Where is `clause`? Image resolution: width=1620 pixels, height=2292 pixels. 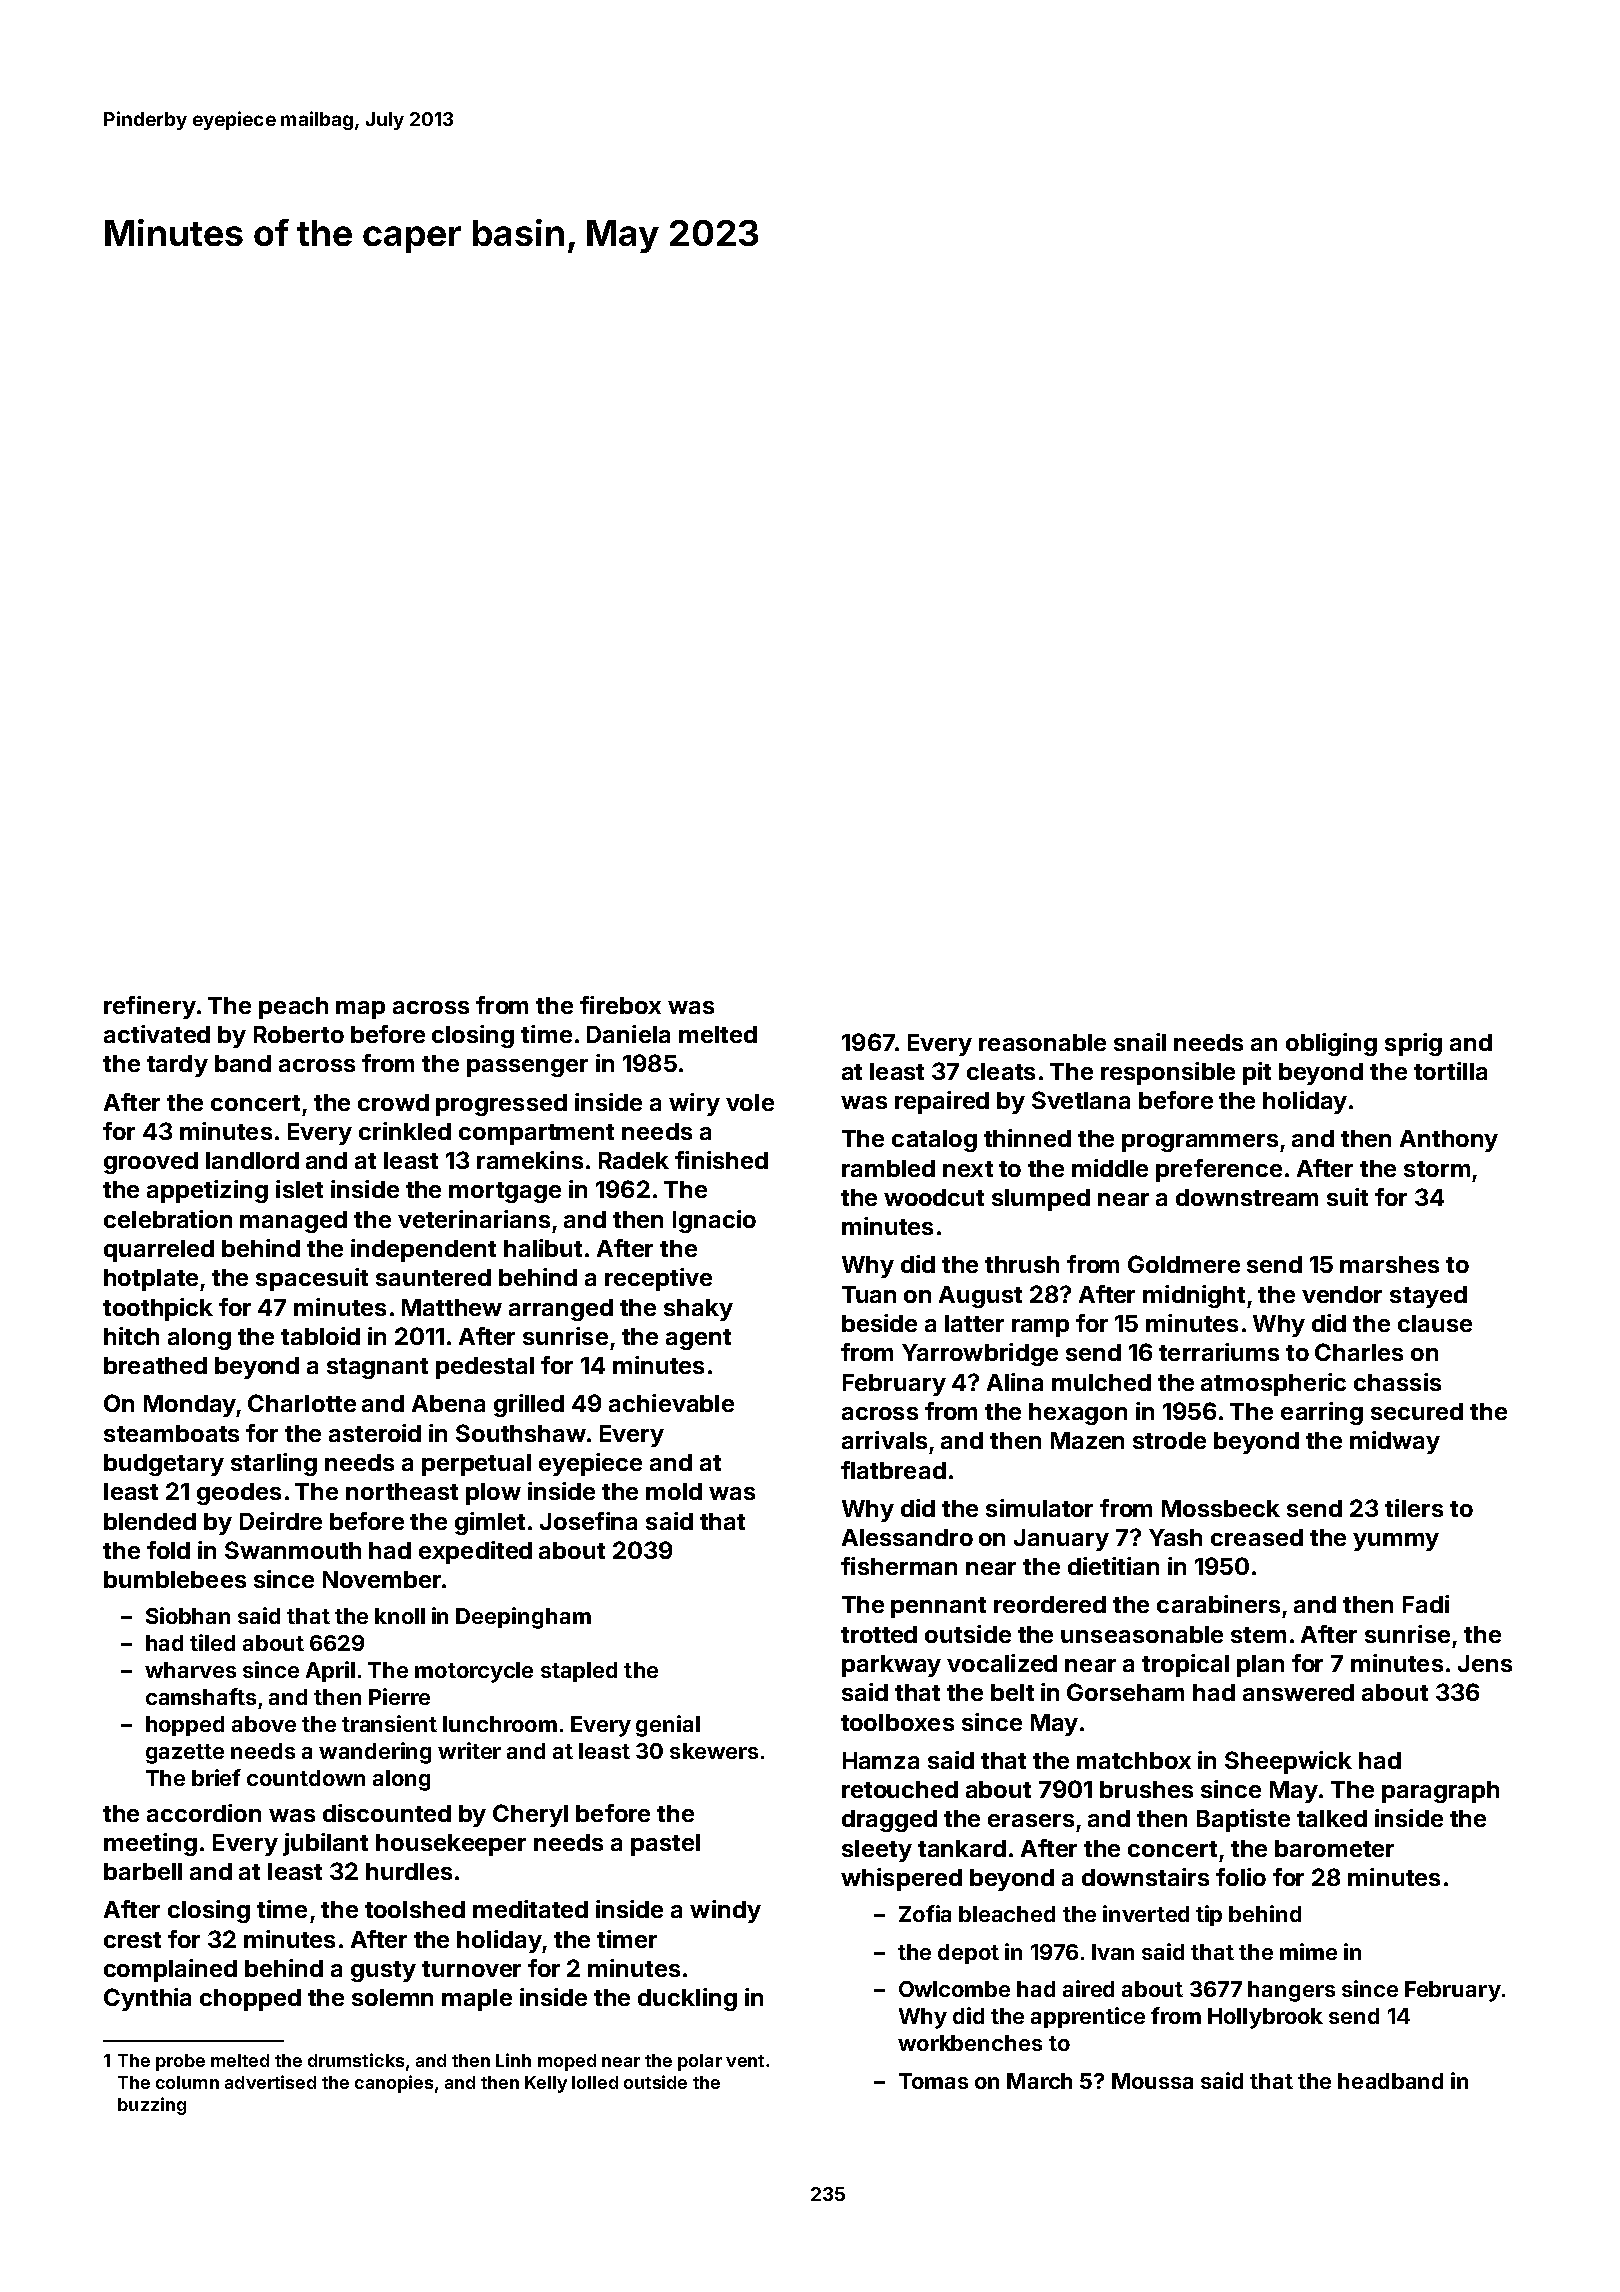 clause is located at coordinates (1435, 1323).
